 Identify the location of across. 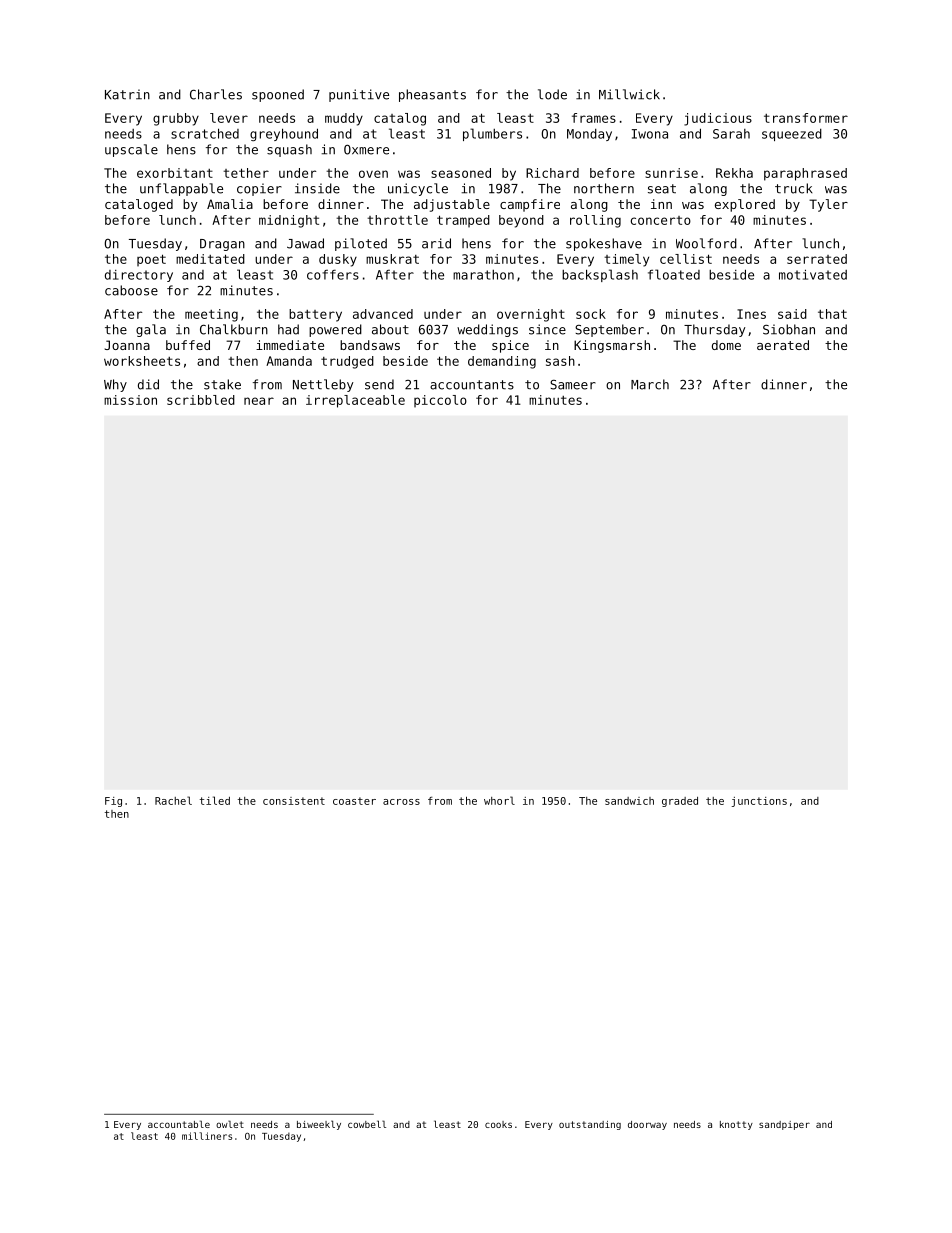
(401, 802).
